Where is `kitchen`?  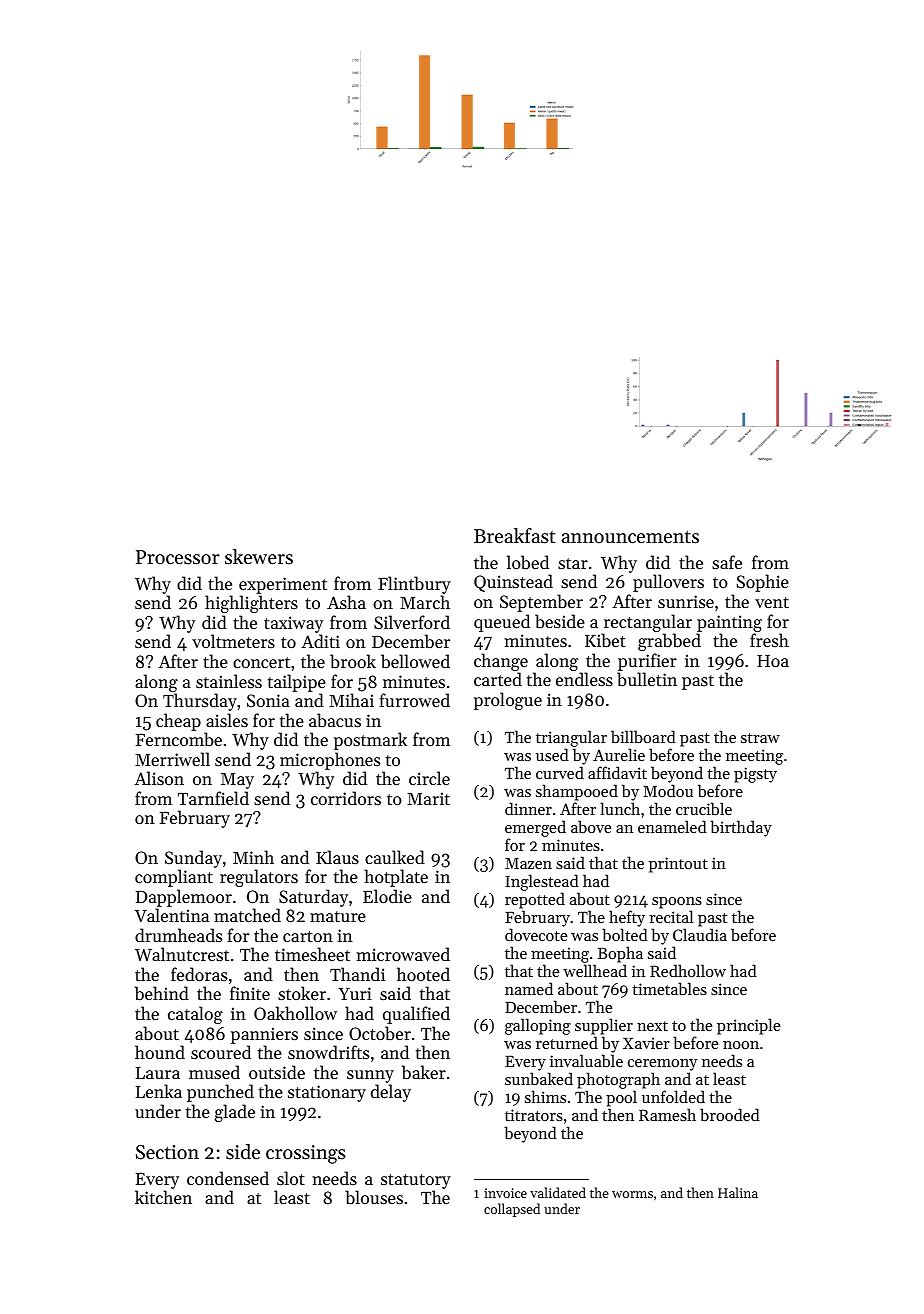
kitchen is located at coordinates (163, 1197).
